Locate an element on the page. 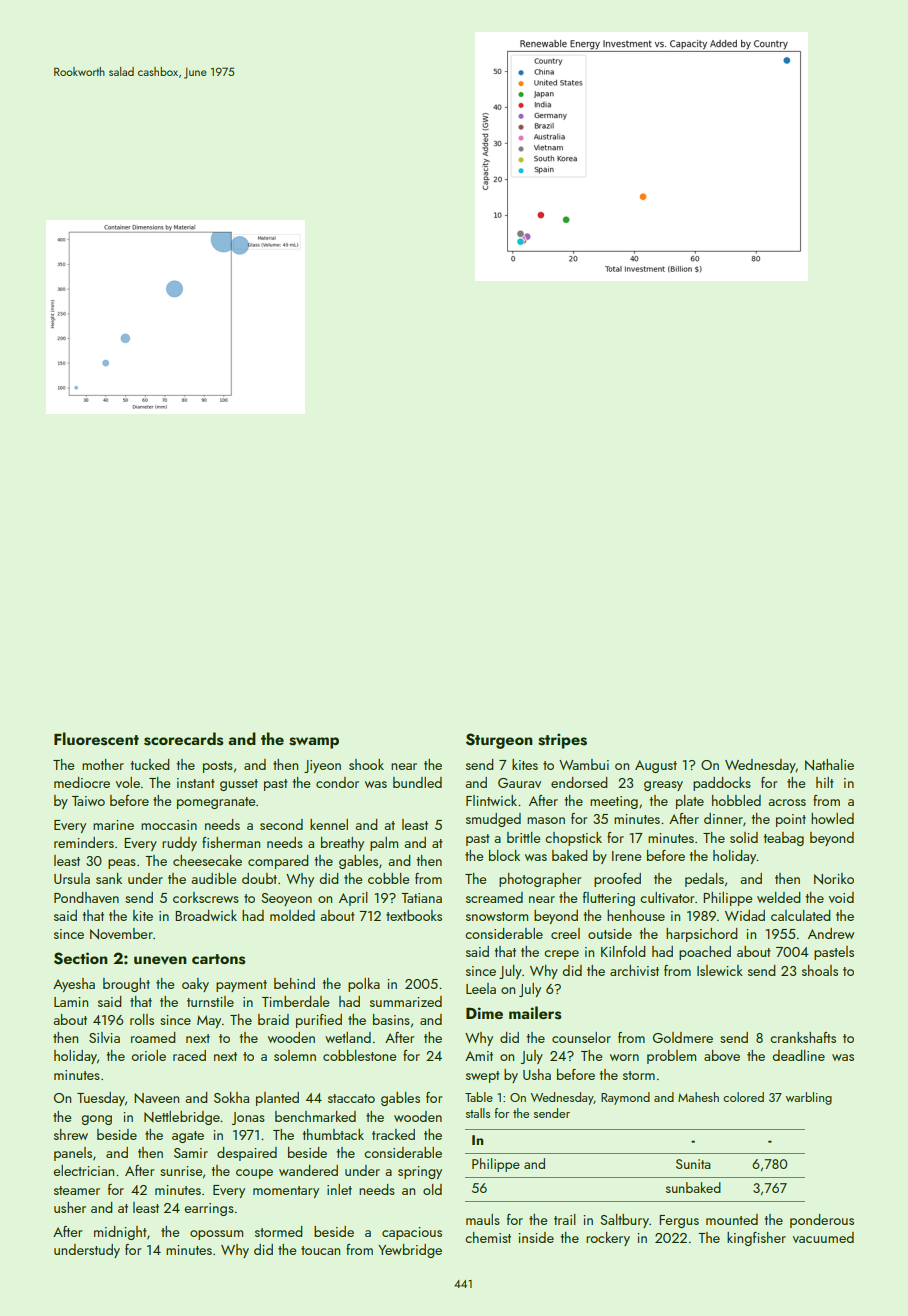 The image size is (908, 1316). uneven is located at coordinates (160, 960).
